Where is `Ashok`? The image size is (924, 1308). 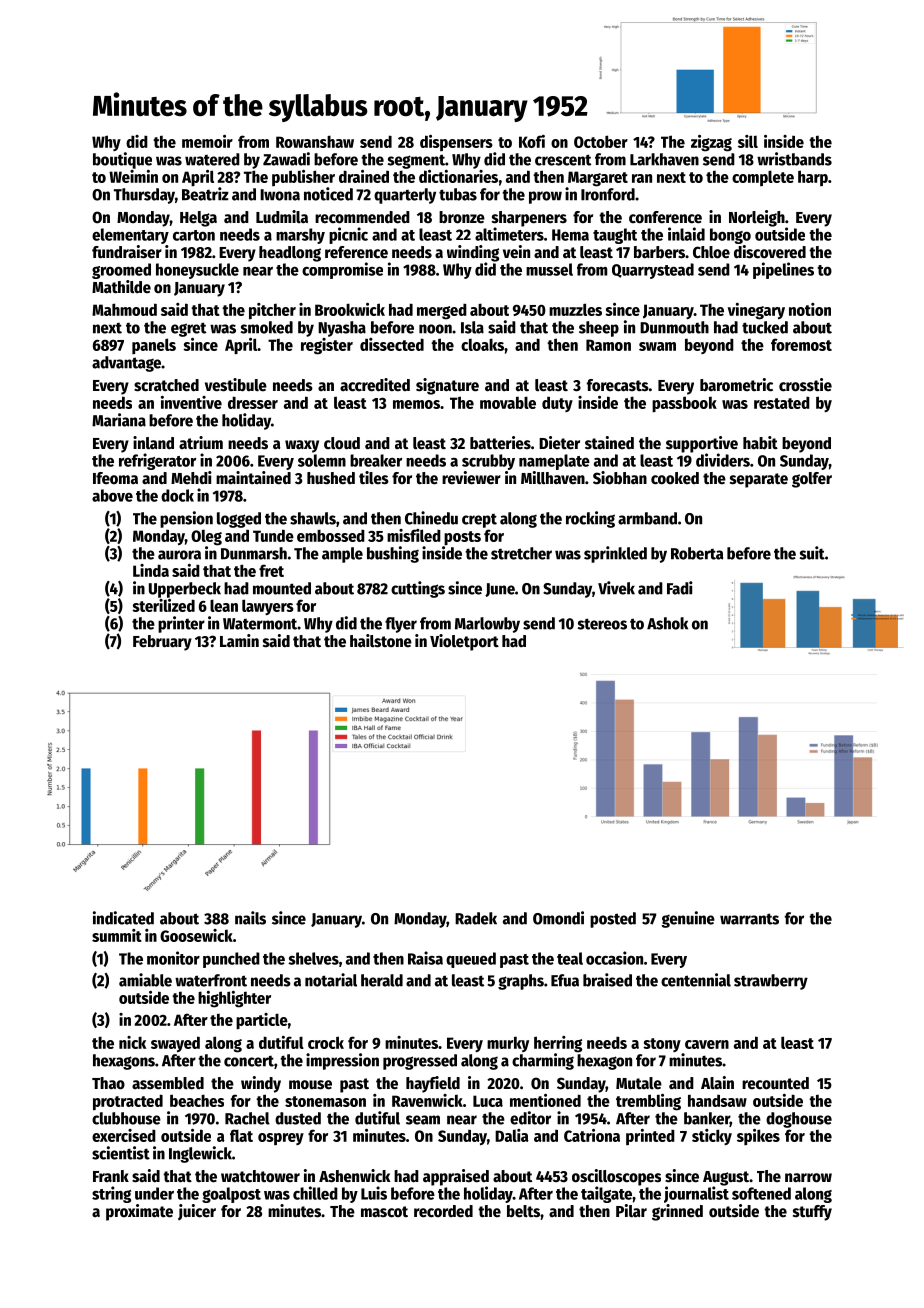
Ashok is located at coordinates (667, 623).
